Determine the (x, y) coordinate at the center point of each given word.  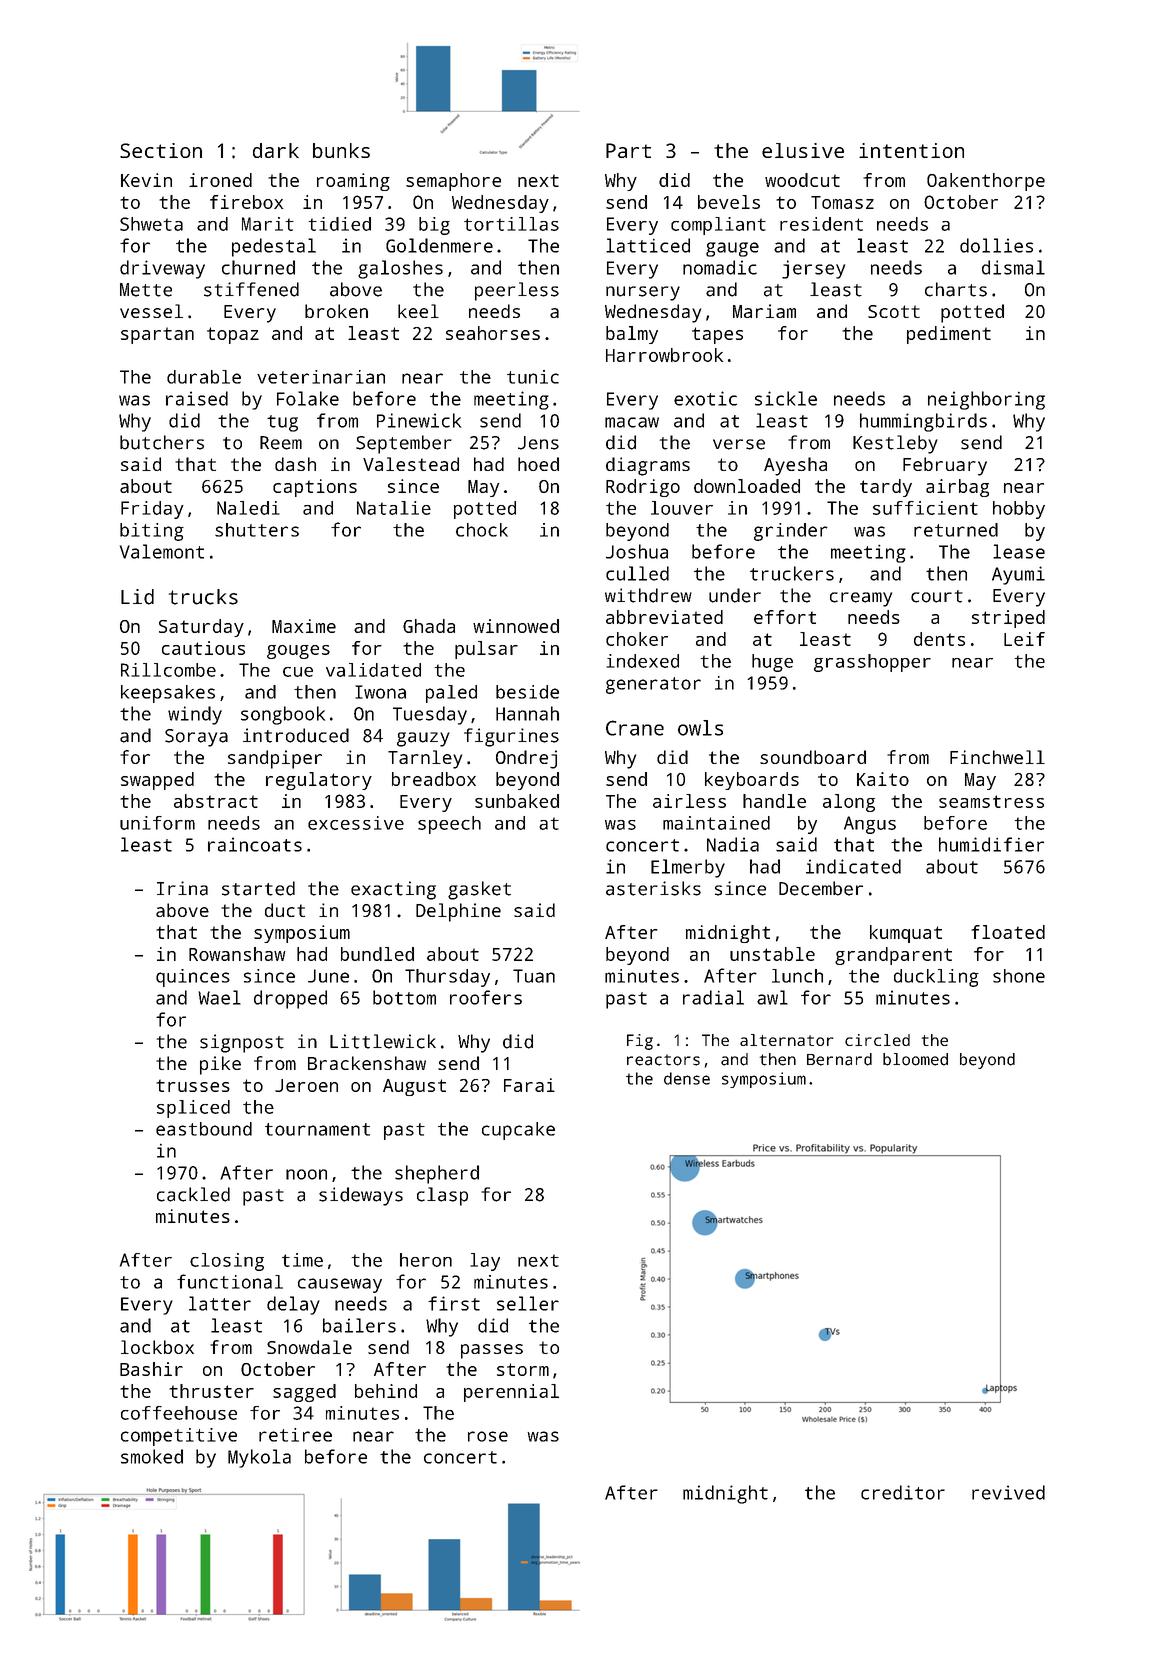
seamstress (991, 801)
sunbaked (517, 801)
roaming (353, 182)
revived (1008, 1492)
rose (488, 1436)
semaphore (453, 182)
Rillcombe (168, 670)
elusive (803, 150)
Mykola (259, 1458)
